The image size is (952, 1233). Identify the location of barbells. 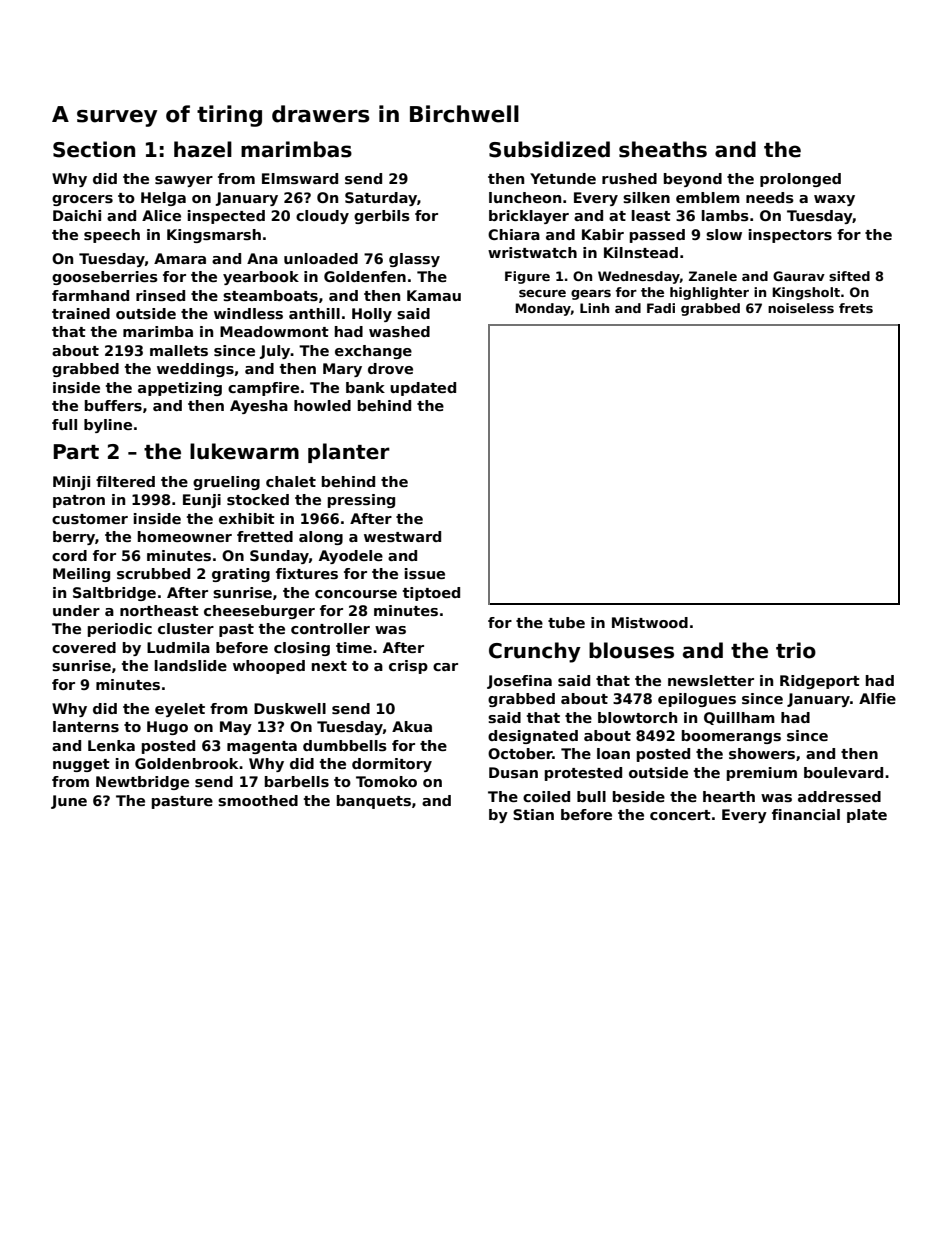
(297, 781).
